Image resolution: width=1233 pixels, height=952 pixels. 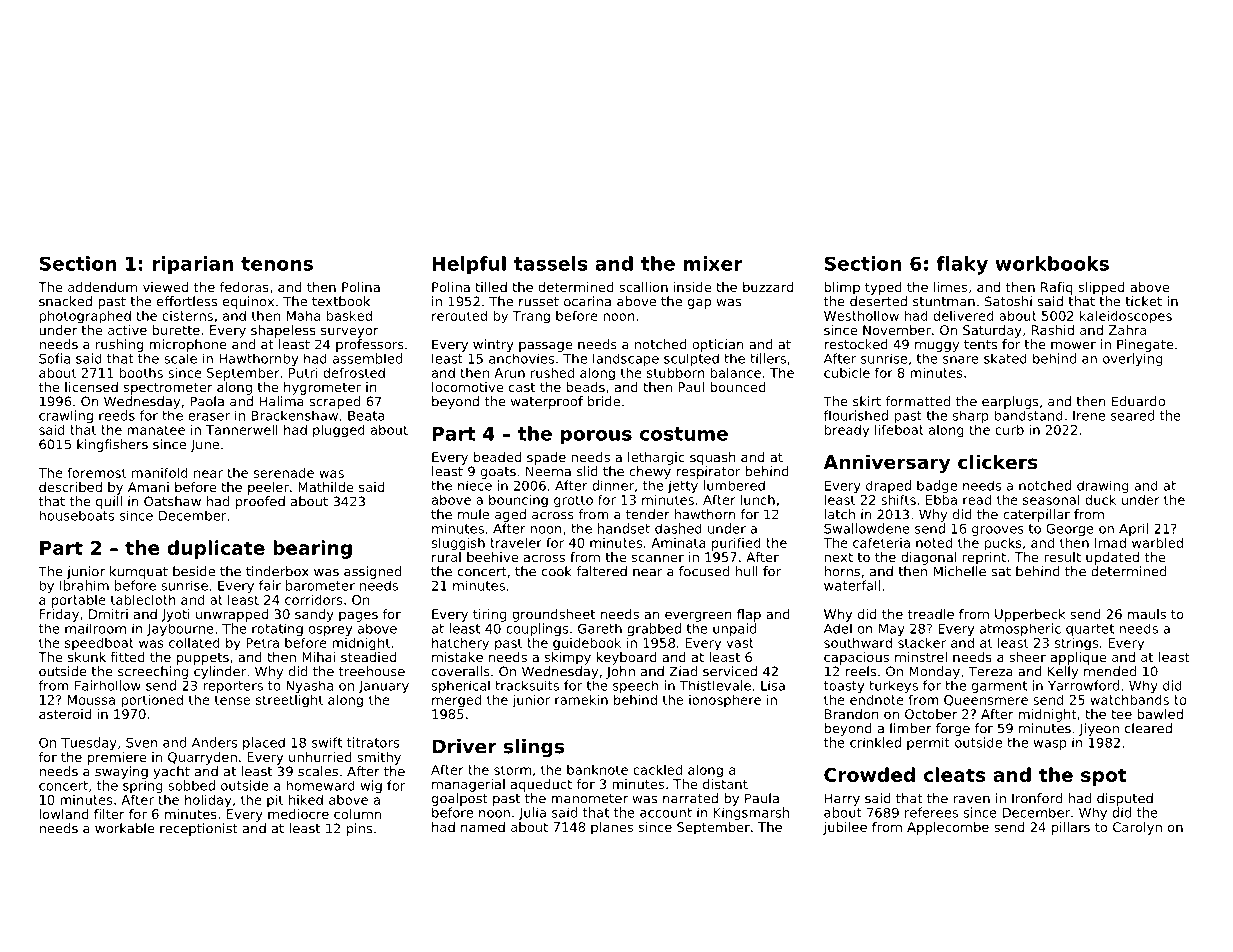 What do you see at coordinates (102, 287) in the image?
I see `addendum` at bounding box center [102, 287].
